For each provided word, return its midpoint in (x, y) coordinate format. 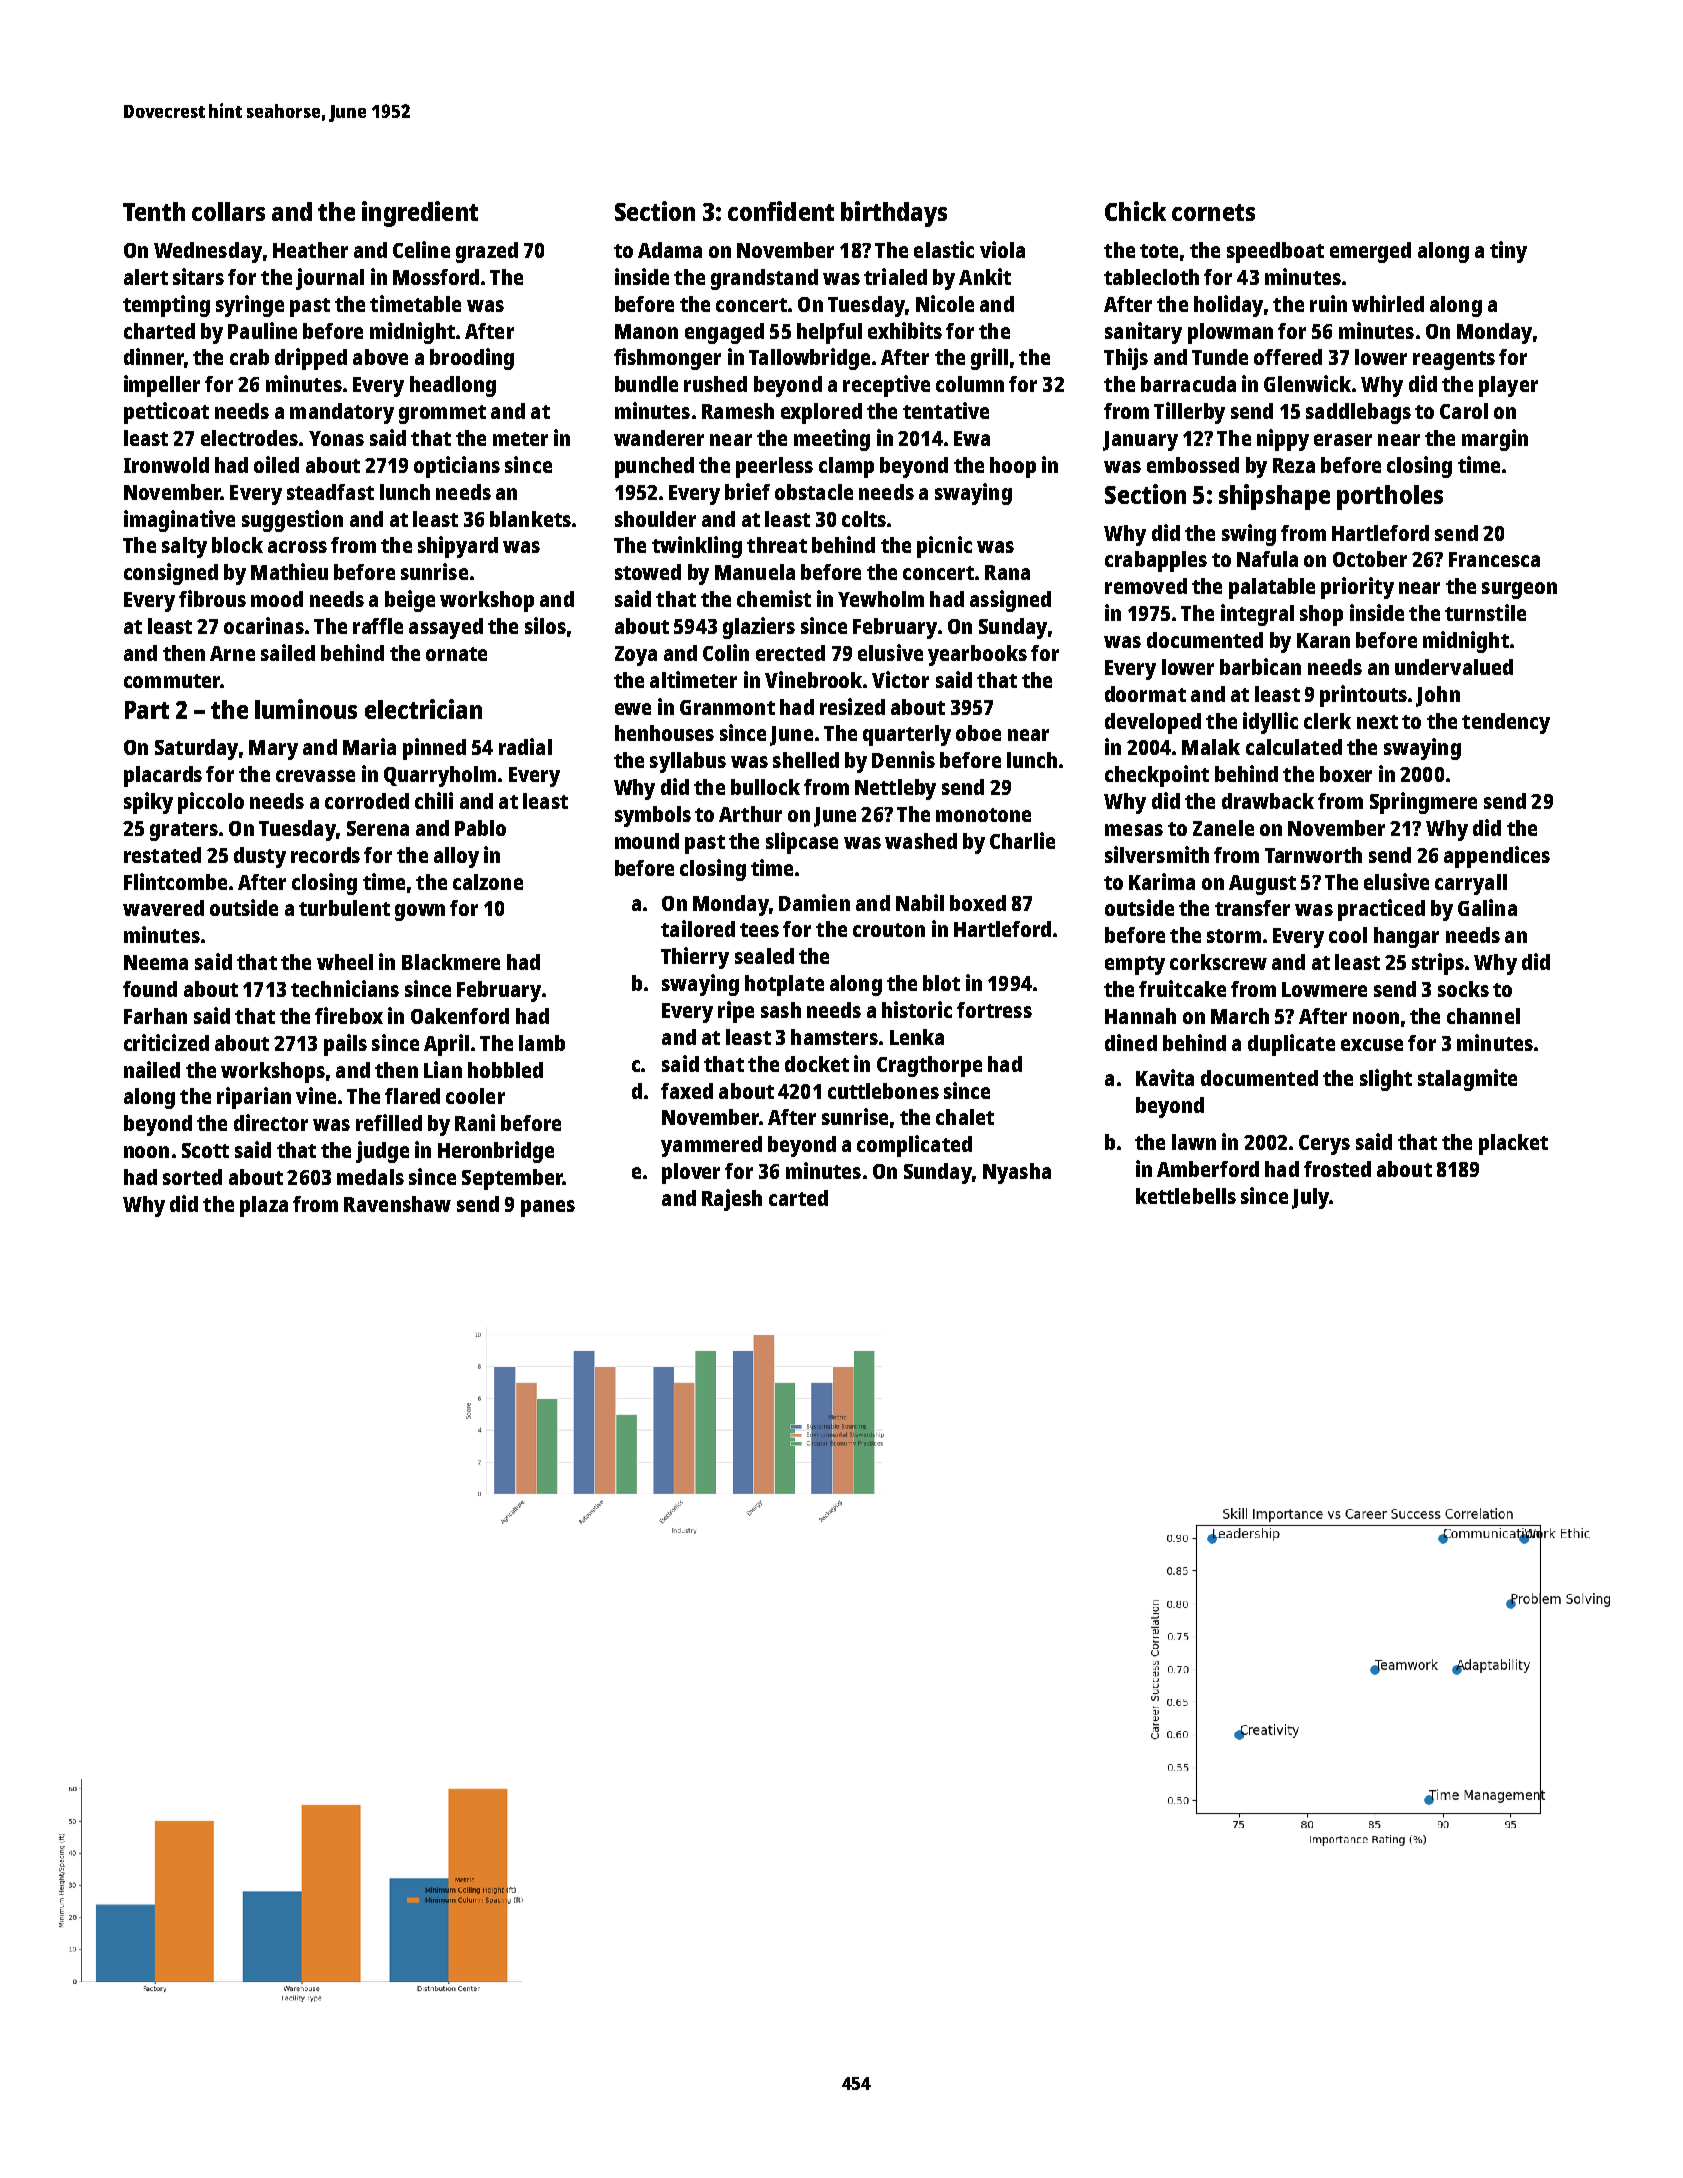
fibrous (212, 598)
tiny (1508, 252)
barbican (1260, 666)
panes (548, 1208)
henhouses (664, 733)
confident (781, 211)
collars (228, 211)
